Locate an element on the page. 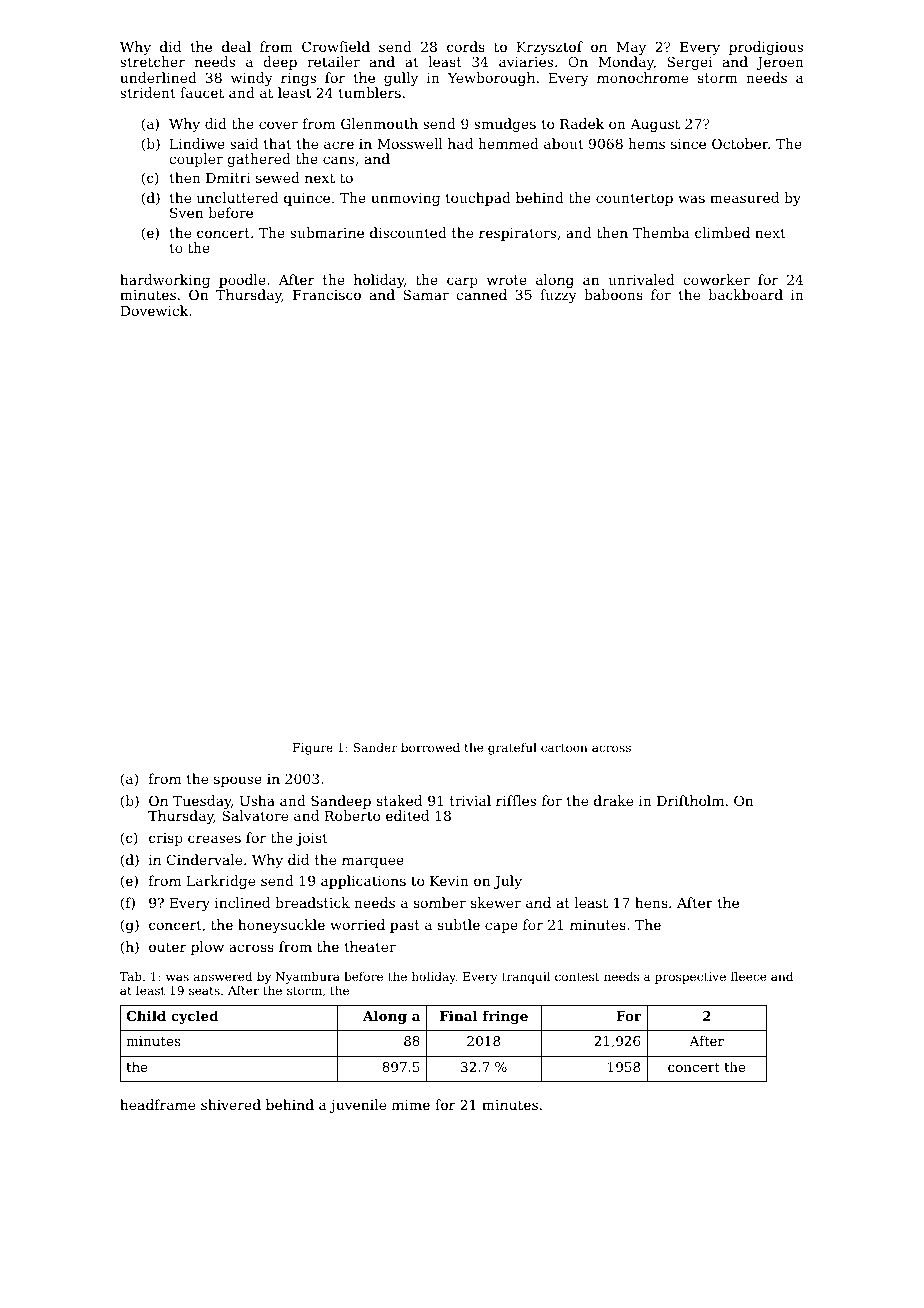  fringe is located at coordinates (505, 1017).
